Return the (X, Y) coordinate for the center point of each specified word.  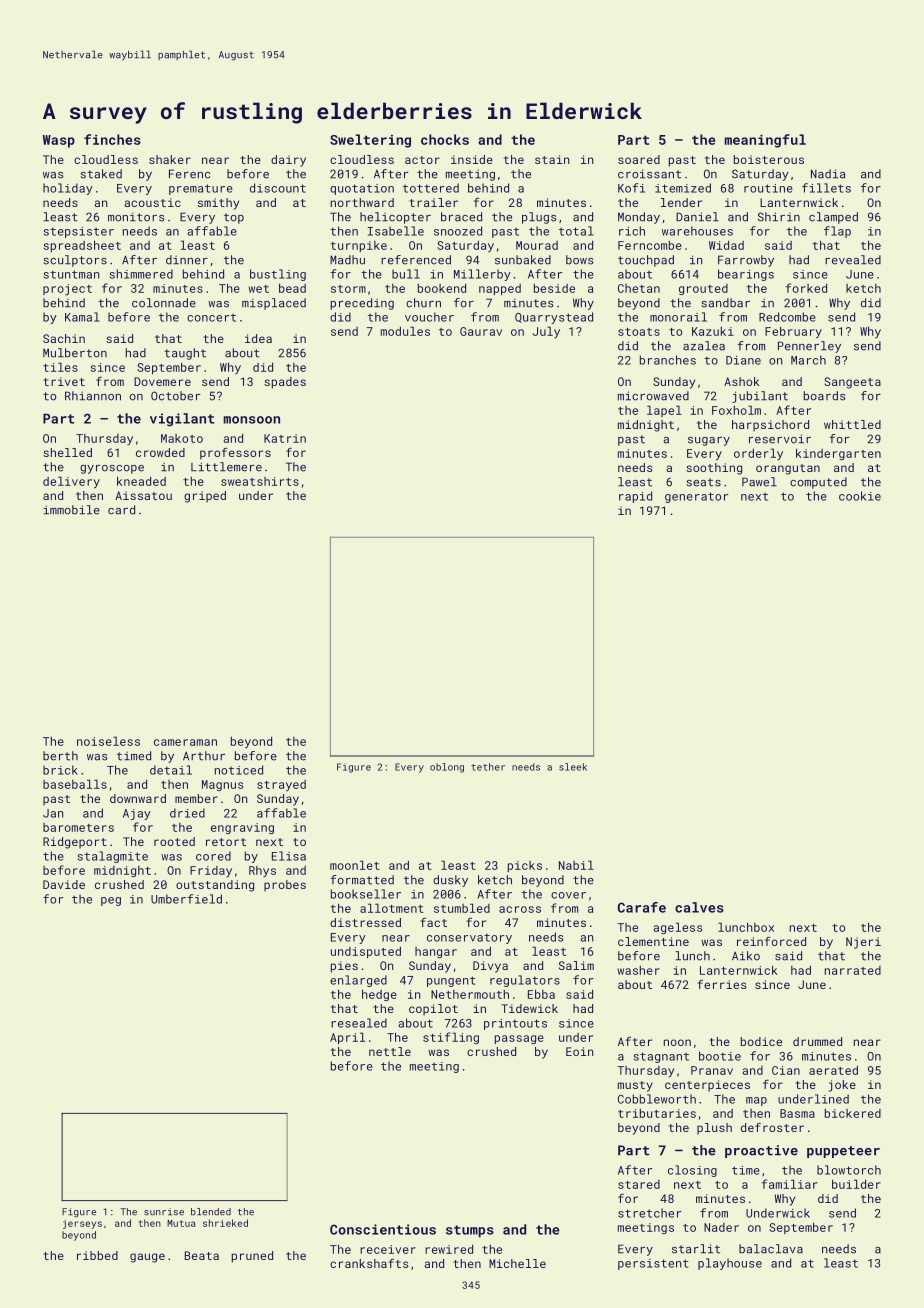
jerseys (82, 1224)
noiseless (108, 741)
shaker (170, 159)
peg (111, 901)
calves (699, 907)
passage (519, 1039)
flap (837, 232)
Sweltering (370, 141)
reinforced (771, 941)
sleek (573, 767)
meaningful (765, 141)
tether (488, 767)
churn (423, 303)
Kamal (82, 317)
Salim (576, 965)
